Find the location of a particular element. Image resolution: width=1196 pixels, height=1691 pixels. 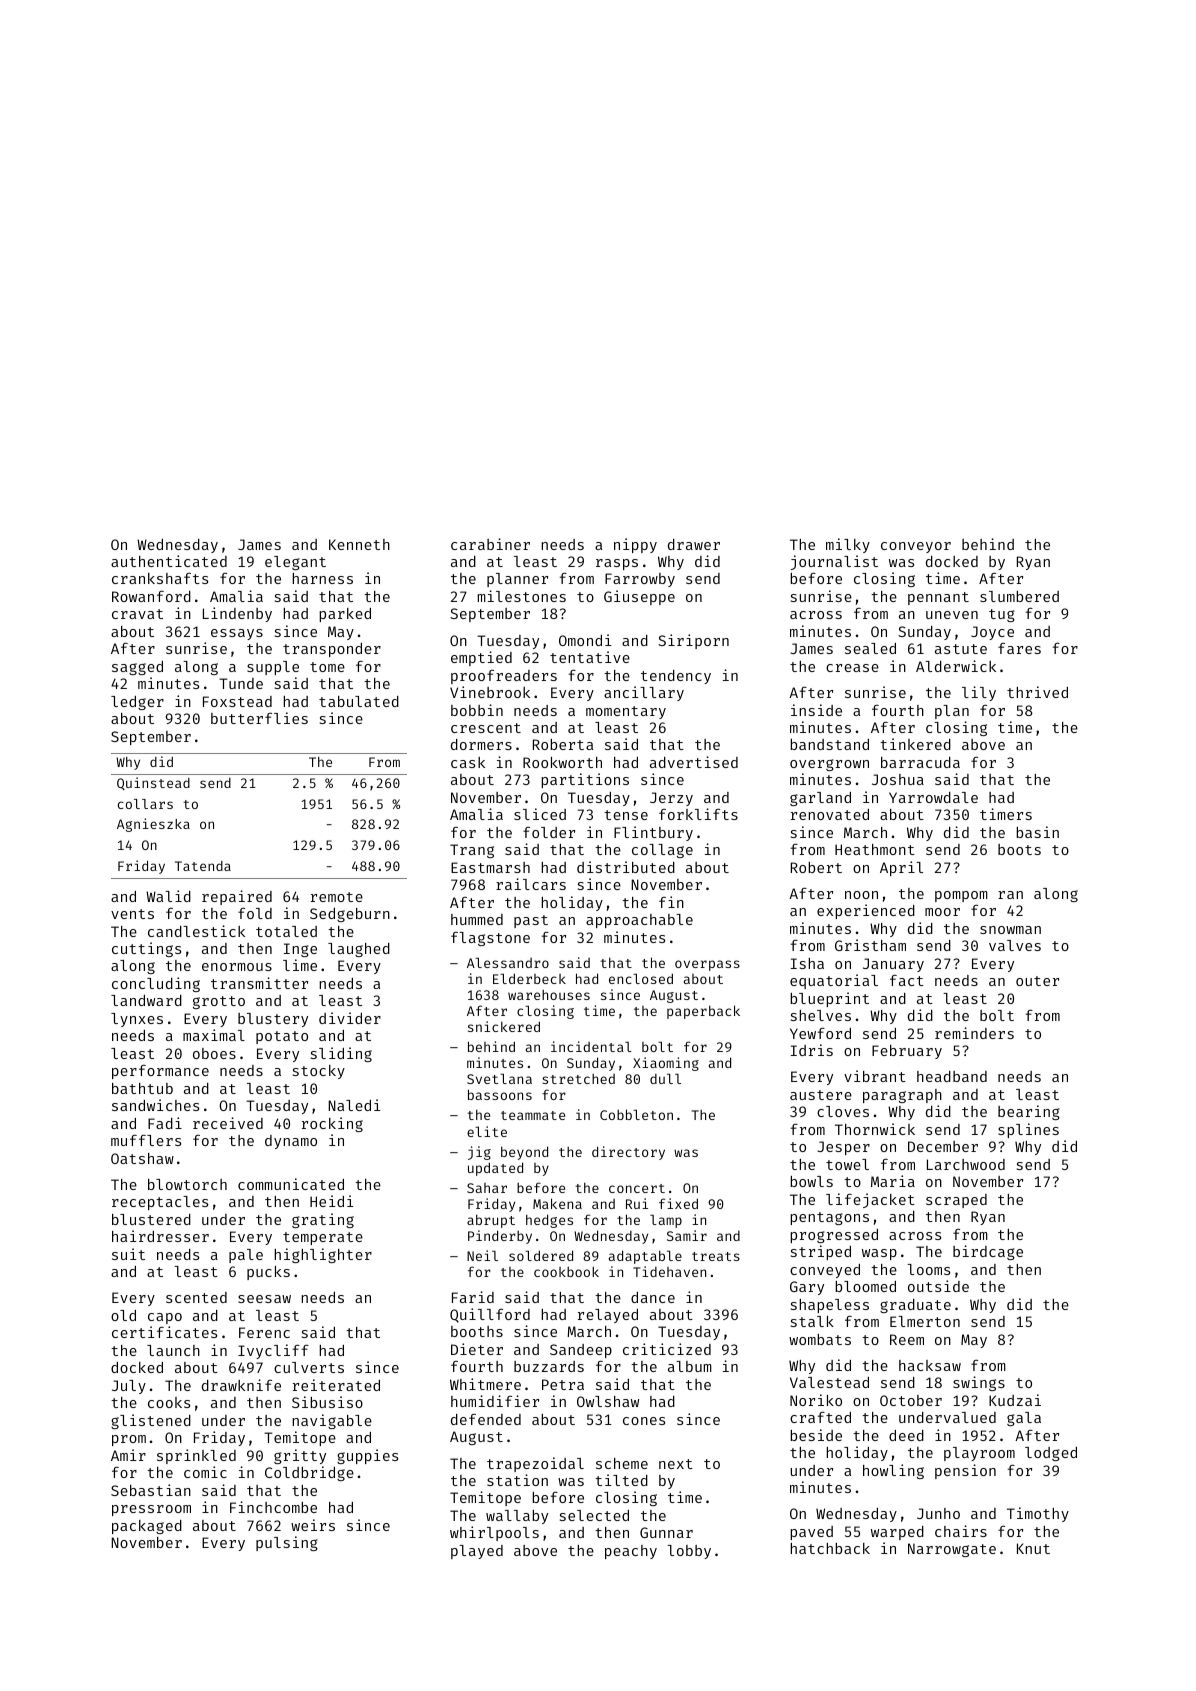

pulsing is located at coordinates (287, 1543).
